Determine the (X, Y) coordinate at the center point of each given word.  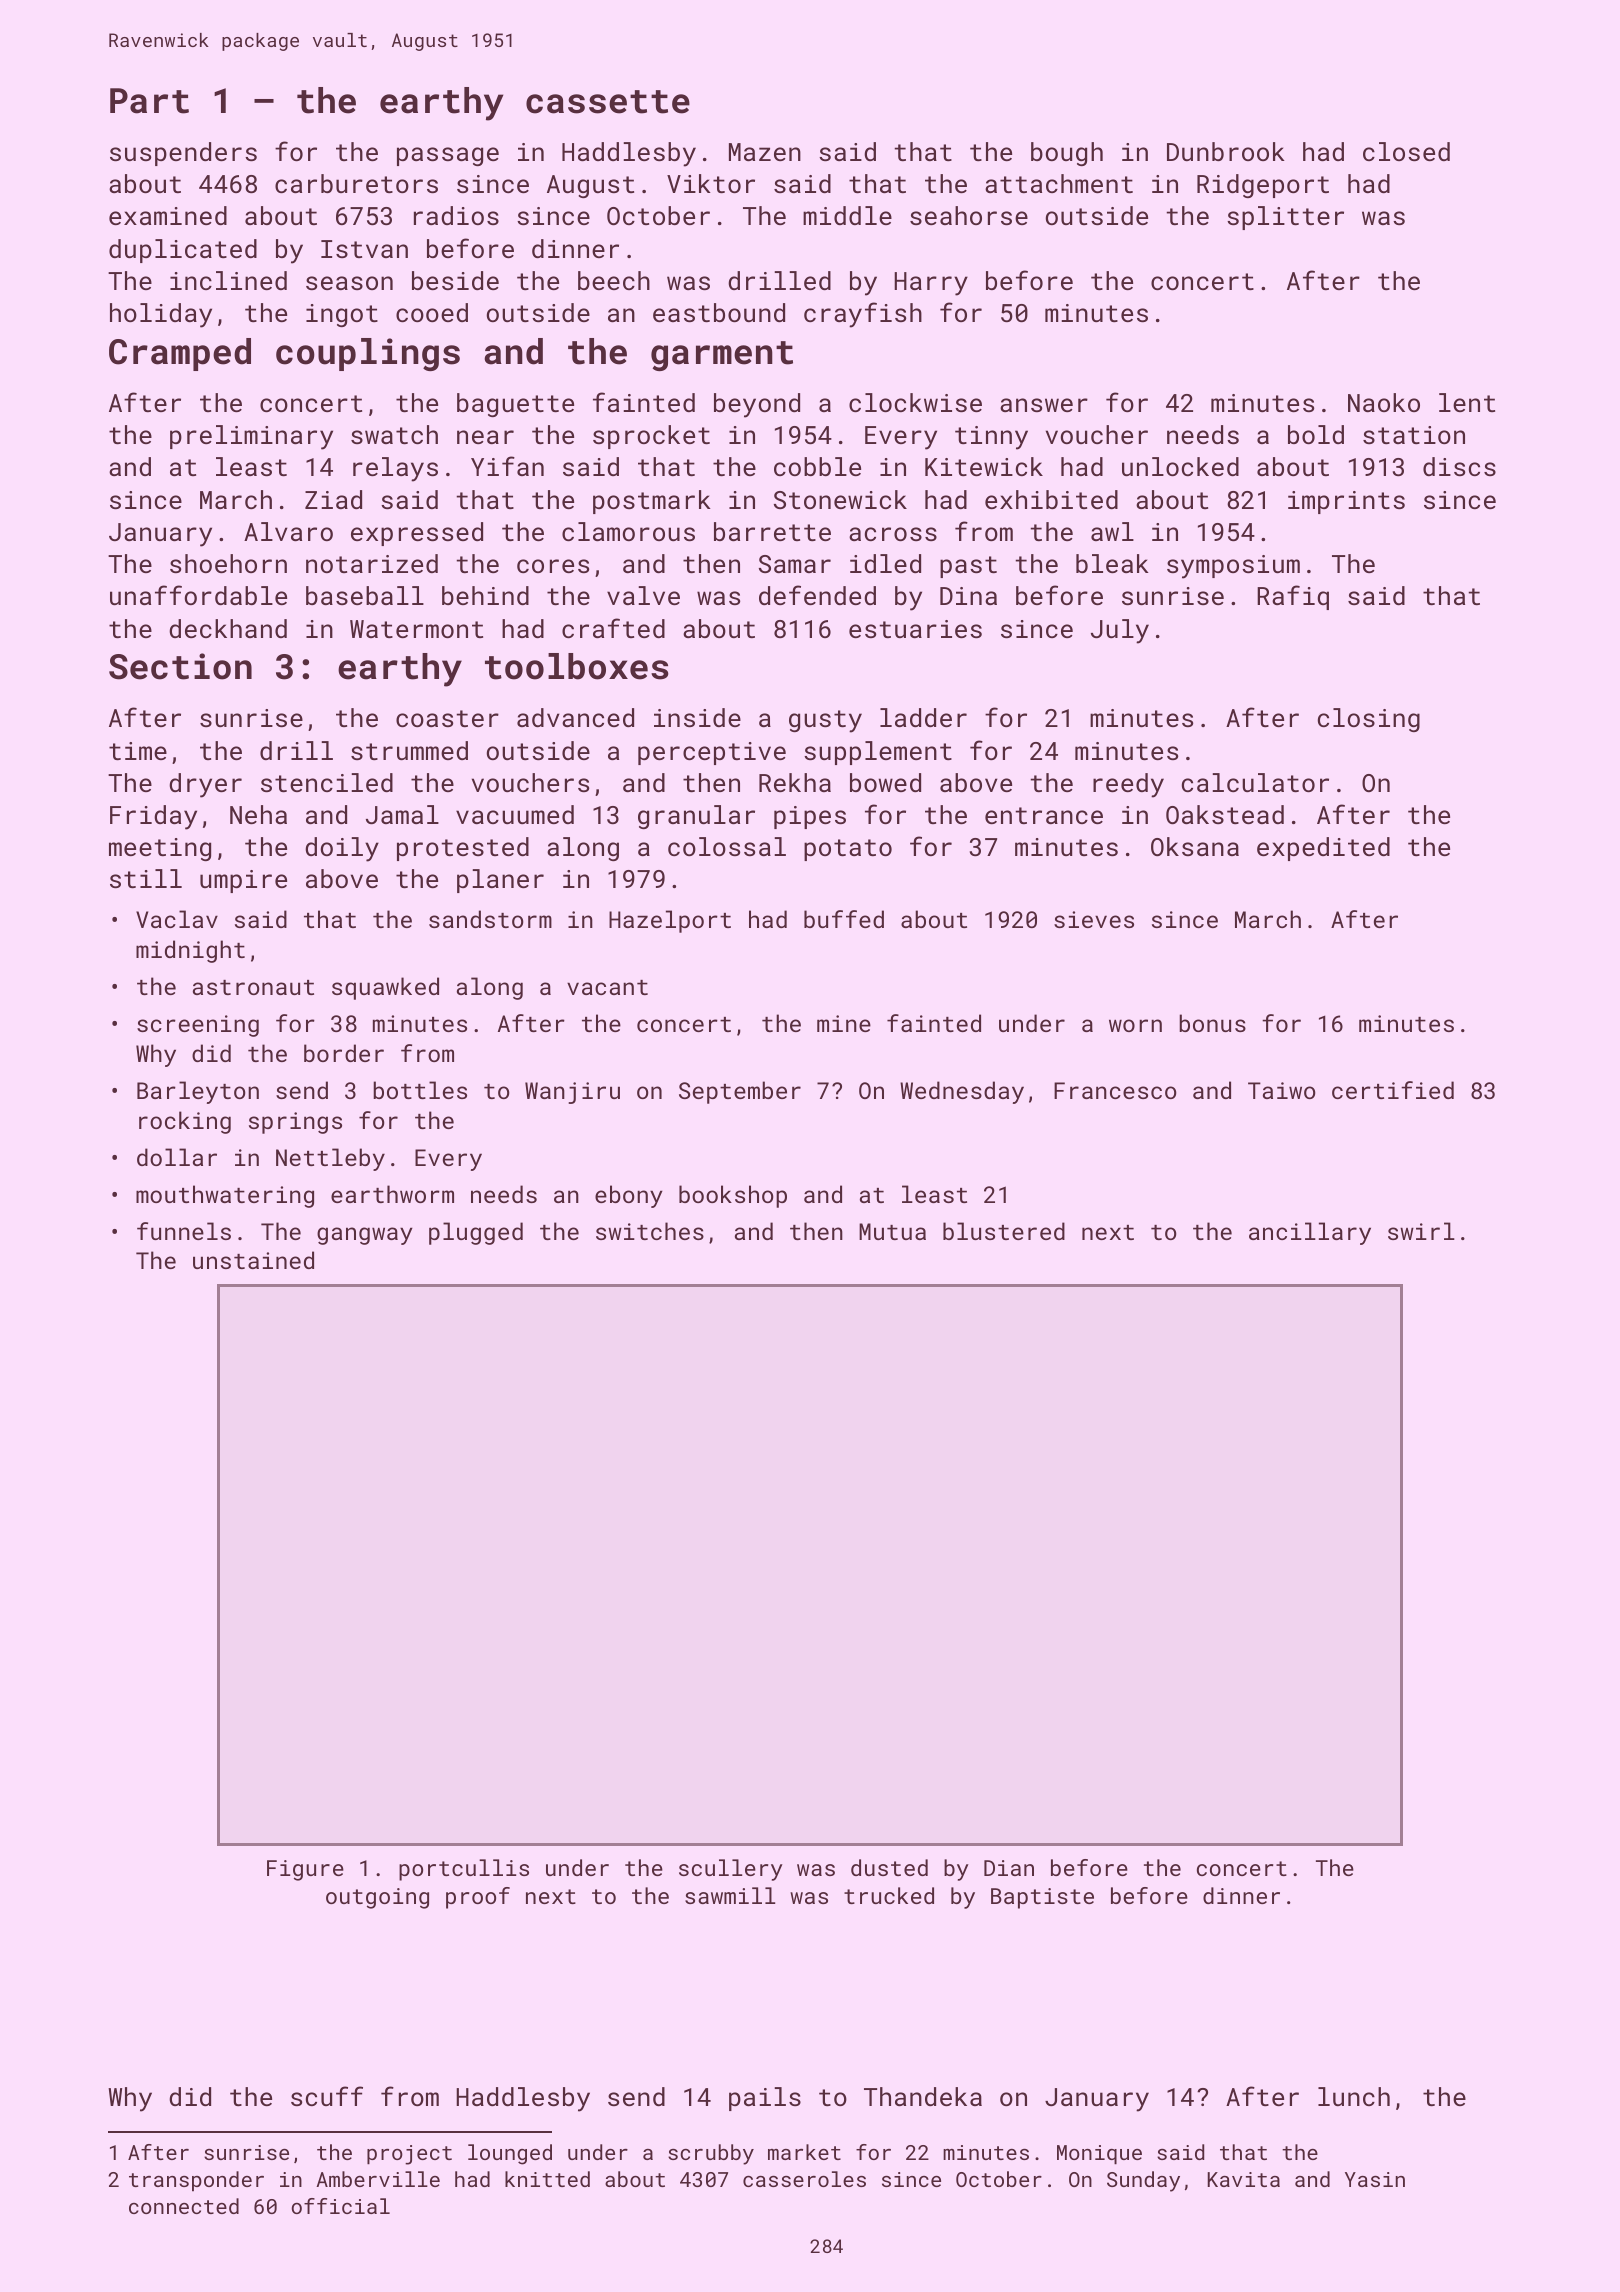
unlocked (1180, 466)
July (1120, 631)
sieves (1094, 919)
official (341, 2206)
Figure (305, 1870)
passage (448, 156)
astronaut (253, 987)
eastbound (719, 312)
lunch (1354, 2096)
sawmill (730, 1895)
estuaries (915, 629)
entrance (1044, 815)
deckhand (228, 628)
